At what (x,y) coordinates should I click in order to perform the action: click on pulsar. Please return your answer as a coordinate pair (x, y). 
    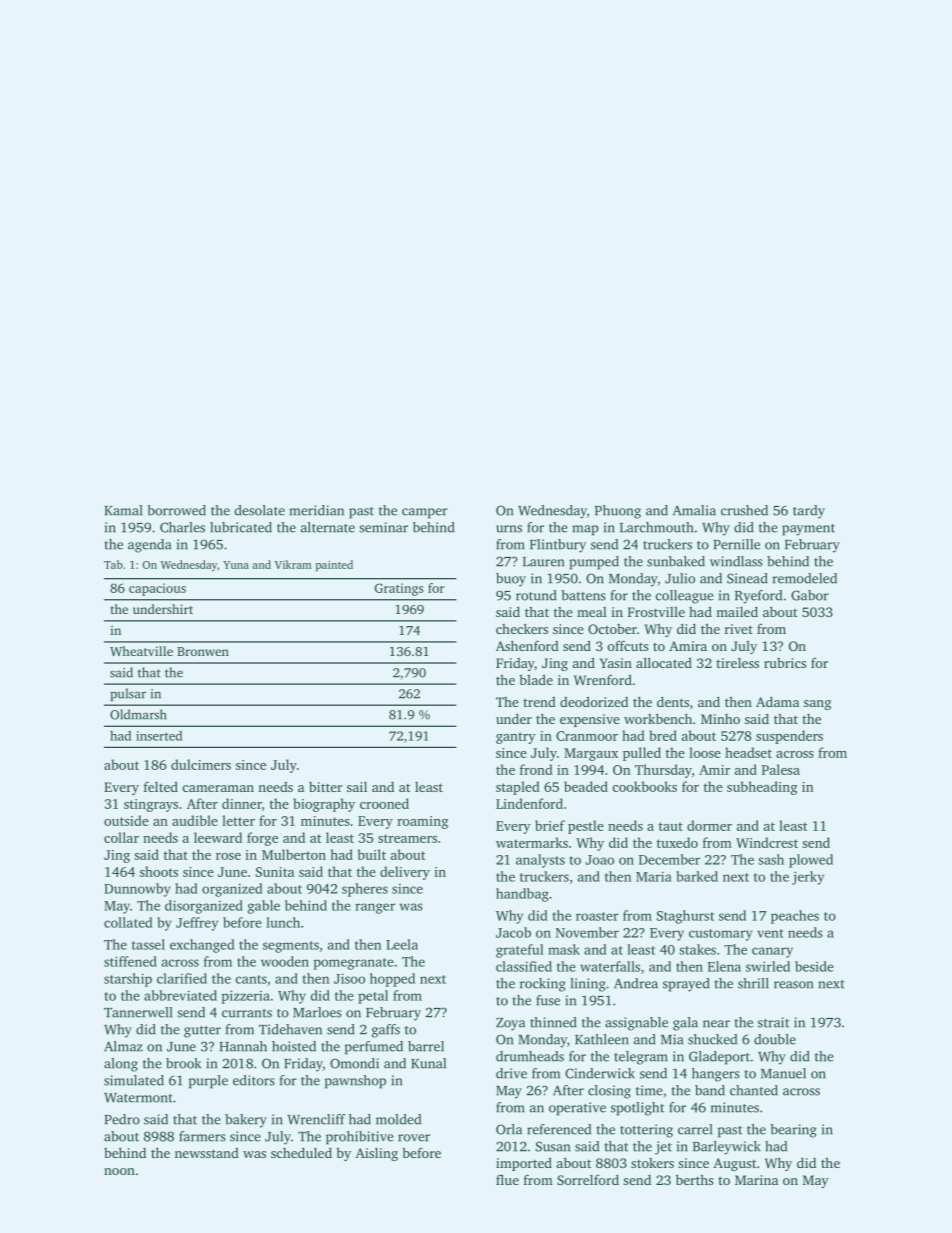
    Looking at the image, I should click on (128, 694).
